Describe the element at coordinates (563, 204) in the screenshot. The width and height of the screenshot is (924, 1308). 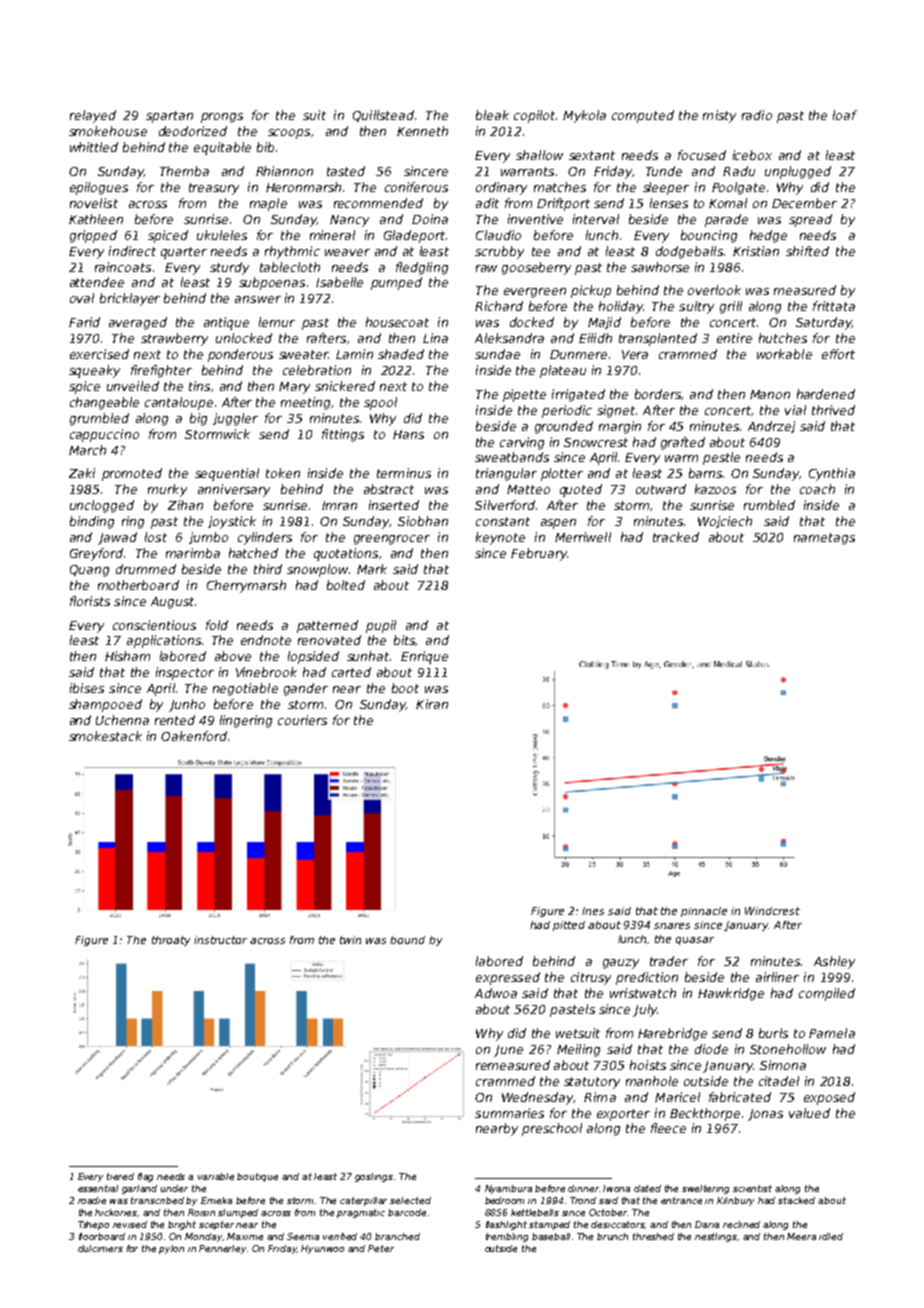
I see `Driftport` at that location.
